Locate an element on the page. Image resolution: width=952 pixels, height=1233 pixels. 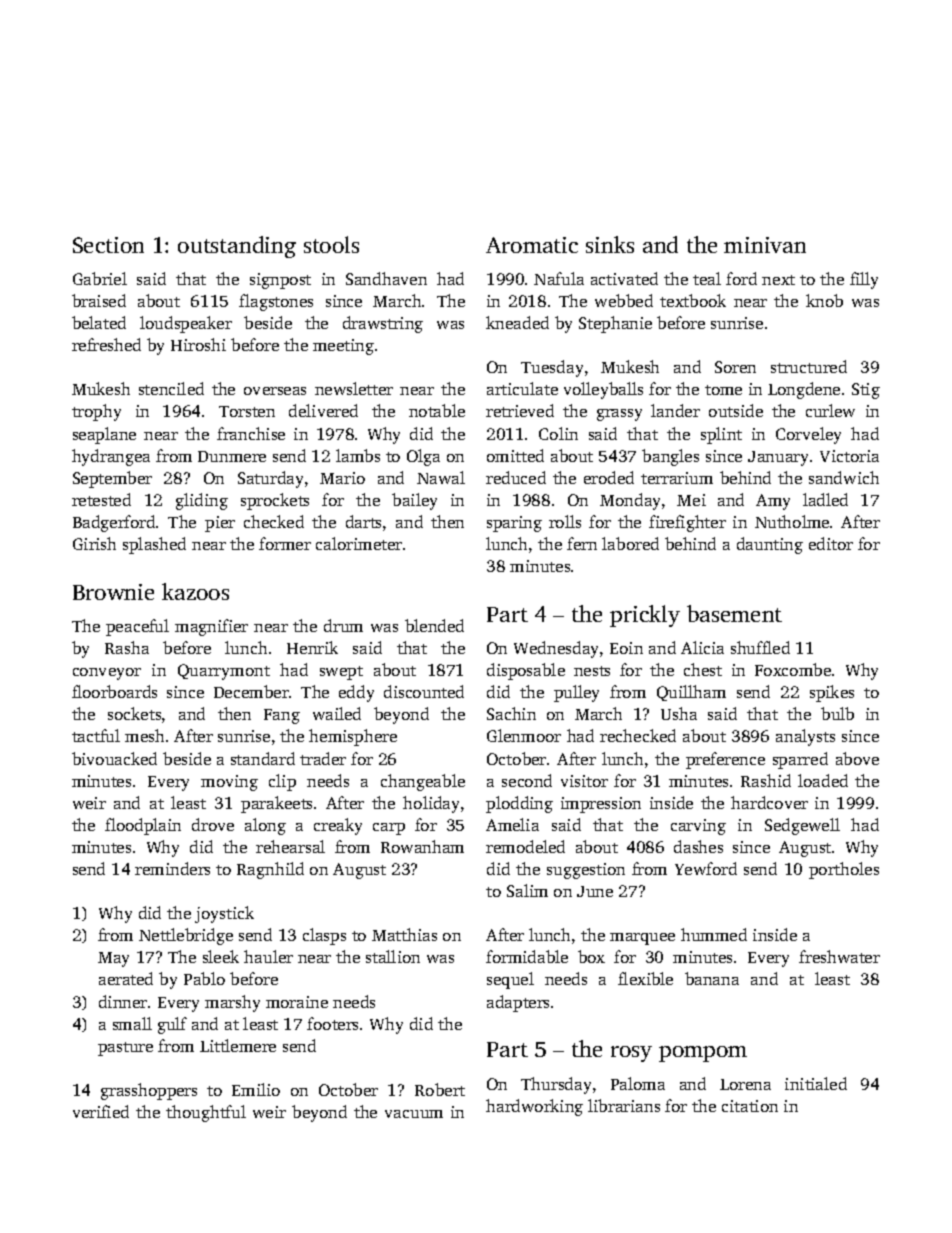
marshy is located at coordinates (232, 1003).
